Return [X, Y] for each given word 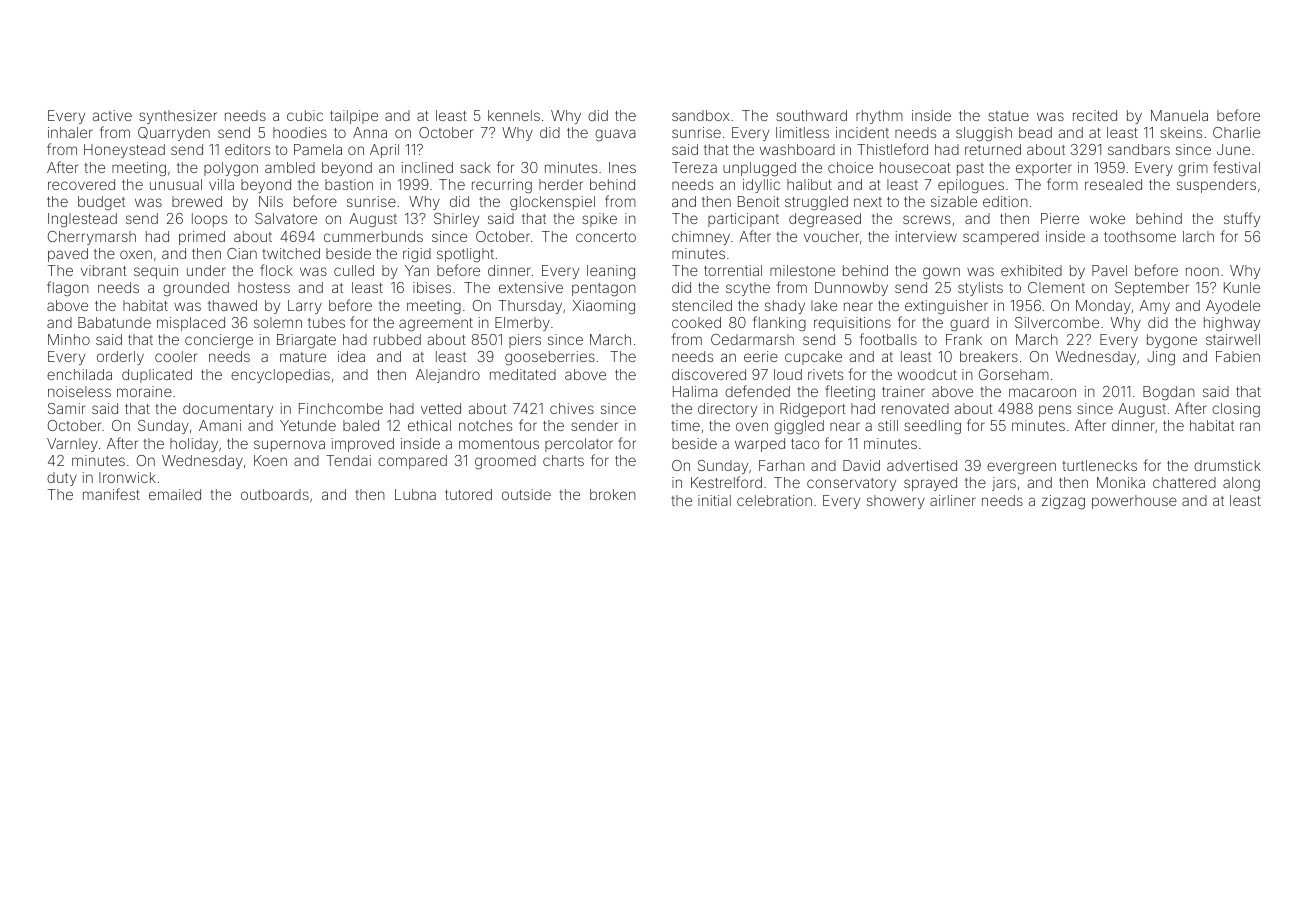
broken [613, 494]
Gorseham [1014, 374]
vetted [441, 408]
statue [1008, 116]
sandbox [701, 115]
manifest [111, 494]
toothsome [1140, 236]
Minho [69, 339]
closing [1236, 410]
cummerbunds [373, 236]
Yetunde [308, 425]
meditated [523, 374]
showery [896, 502]
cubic [305, 115]
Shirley [456, 220]
